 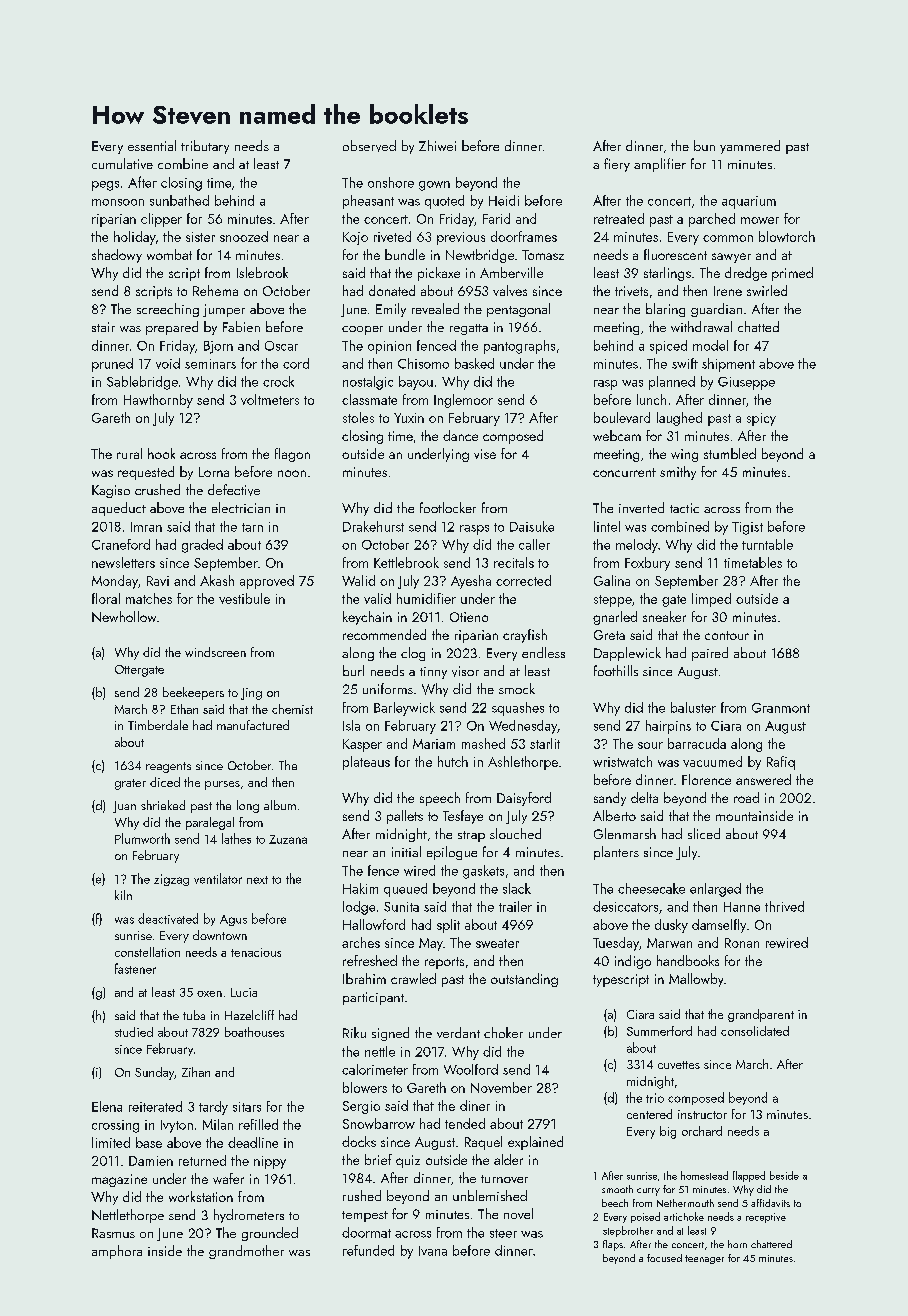 What do you see at coordinates (437, 145) in the screenshot?
I see `Zhiwei` at bounding box center [437, 145].
